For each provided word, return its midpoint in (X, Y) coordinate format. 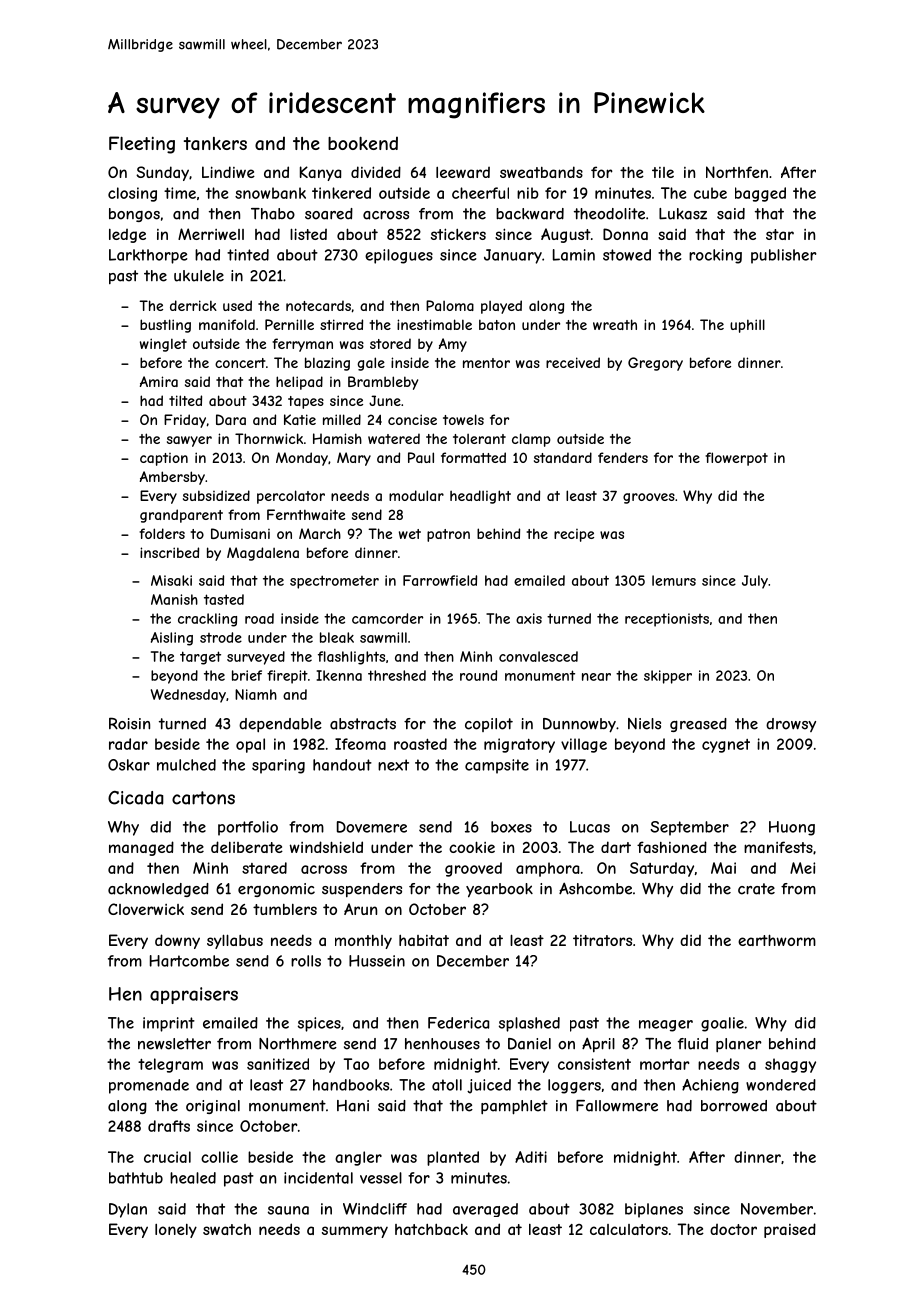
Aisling (172, 639)
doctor (733, 1229)
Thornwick (269, 438)
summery (355, 1232)
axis (529, 618)
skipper (668, 677)
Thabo (273, 214)
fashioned (672, 847)
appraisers (194, 995)
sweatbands (541, 172)
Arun (360, 909)
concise (412, 419)
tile (663, 172)
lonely (176, 1231)
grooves (649, 498)
